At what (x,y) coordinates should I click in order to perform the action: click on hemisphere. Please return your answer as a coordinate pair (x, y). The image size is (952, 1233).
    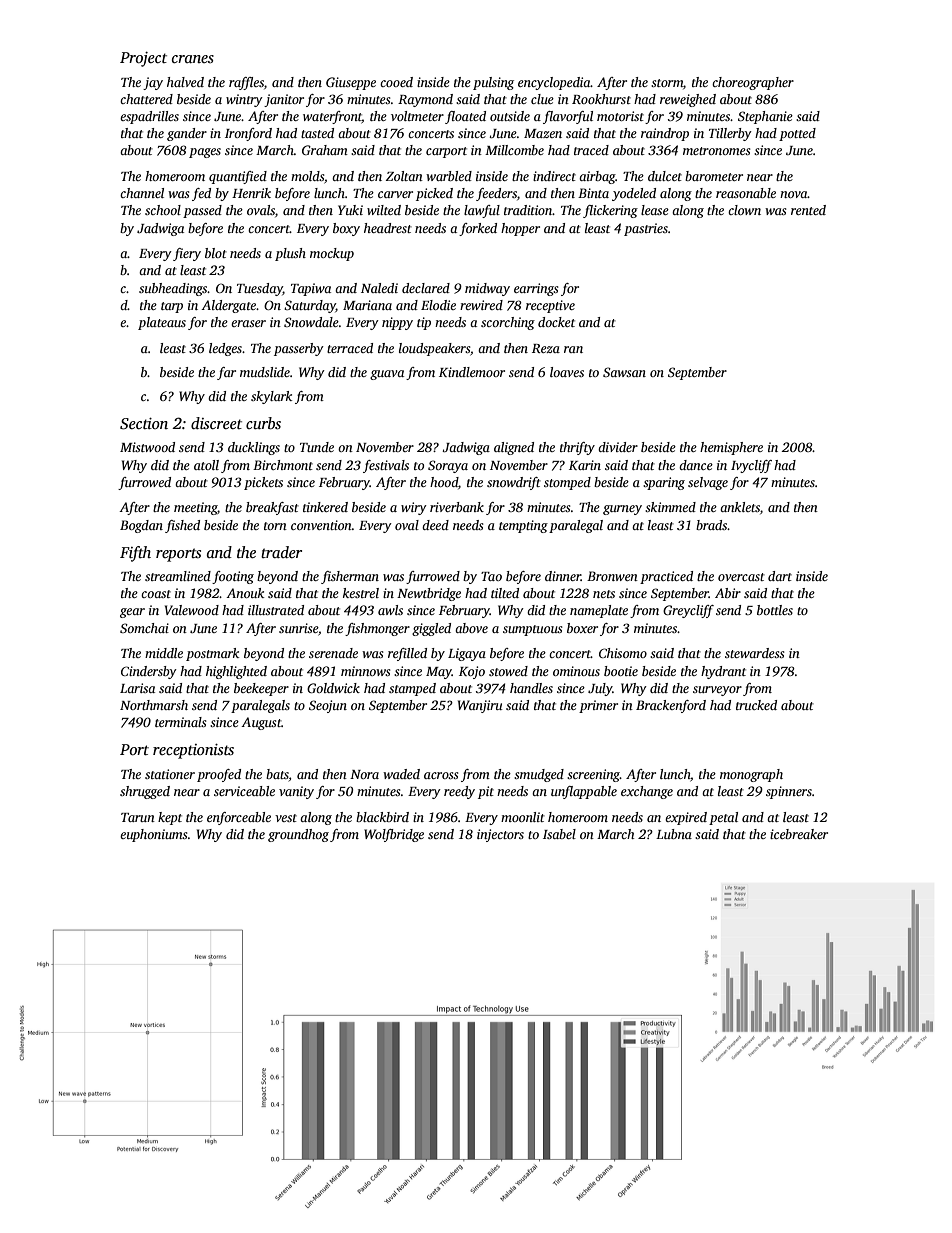
    Looking at the image, I should click on (731, 448).
